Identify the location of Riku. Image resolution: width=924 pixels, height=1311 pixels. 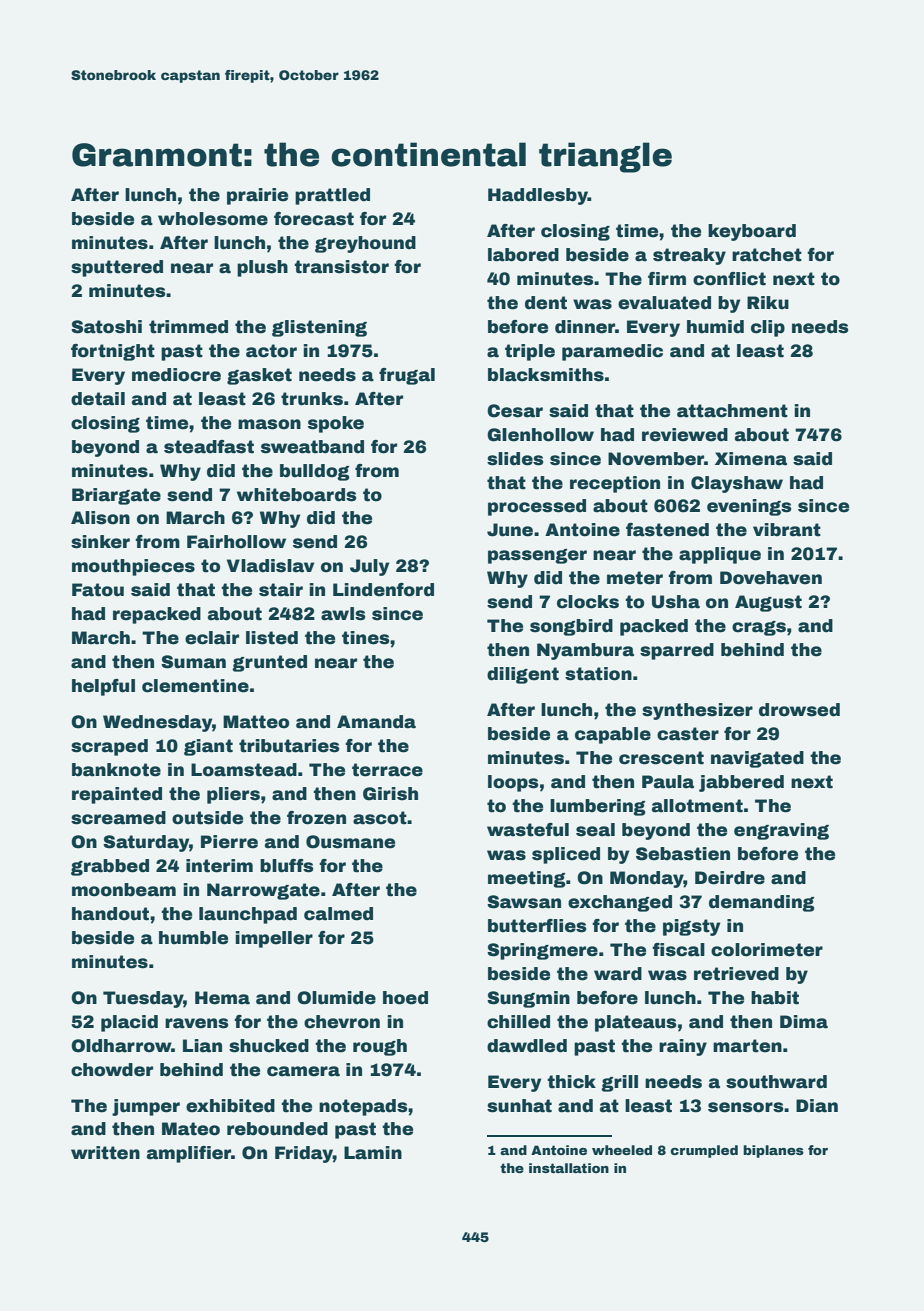
(768, 303).
